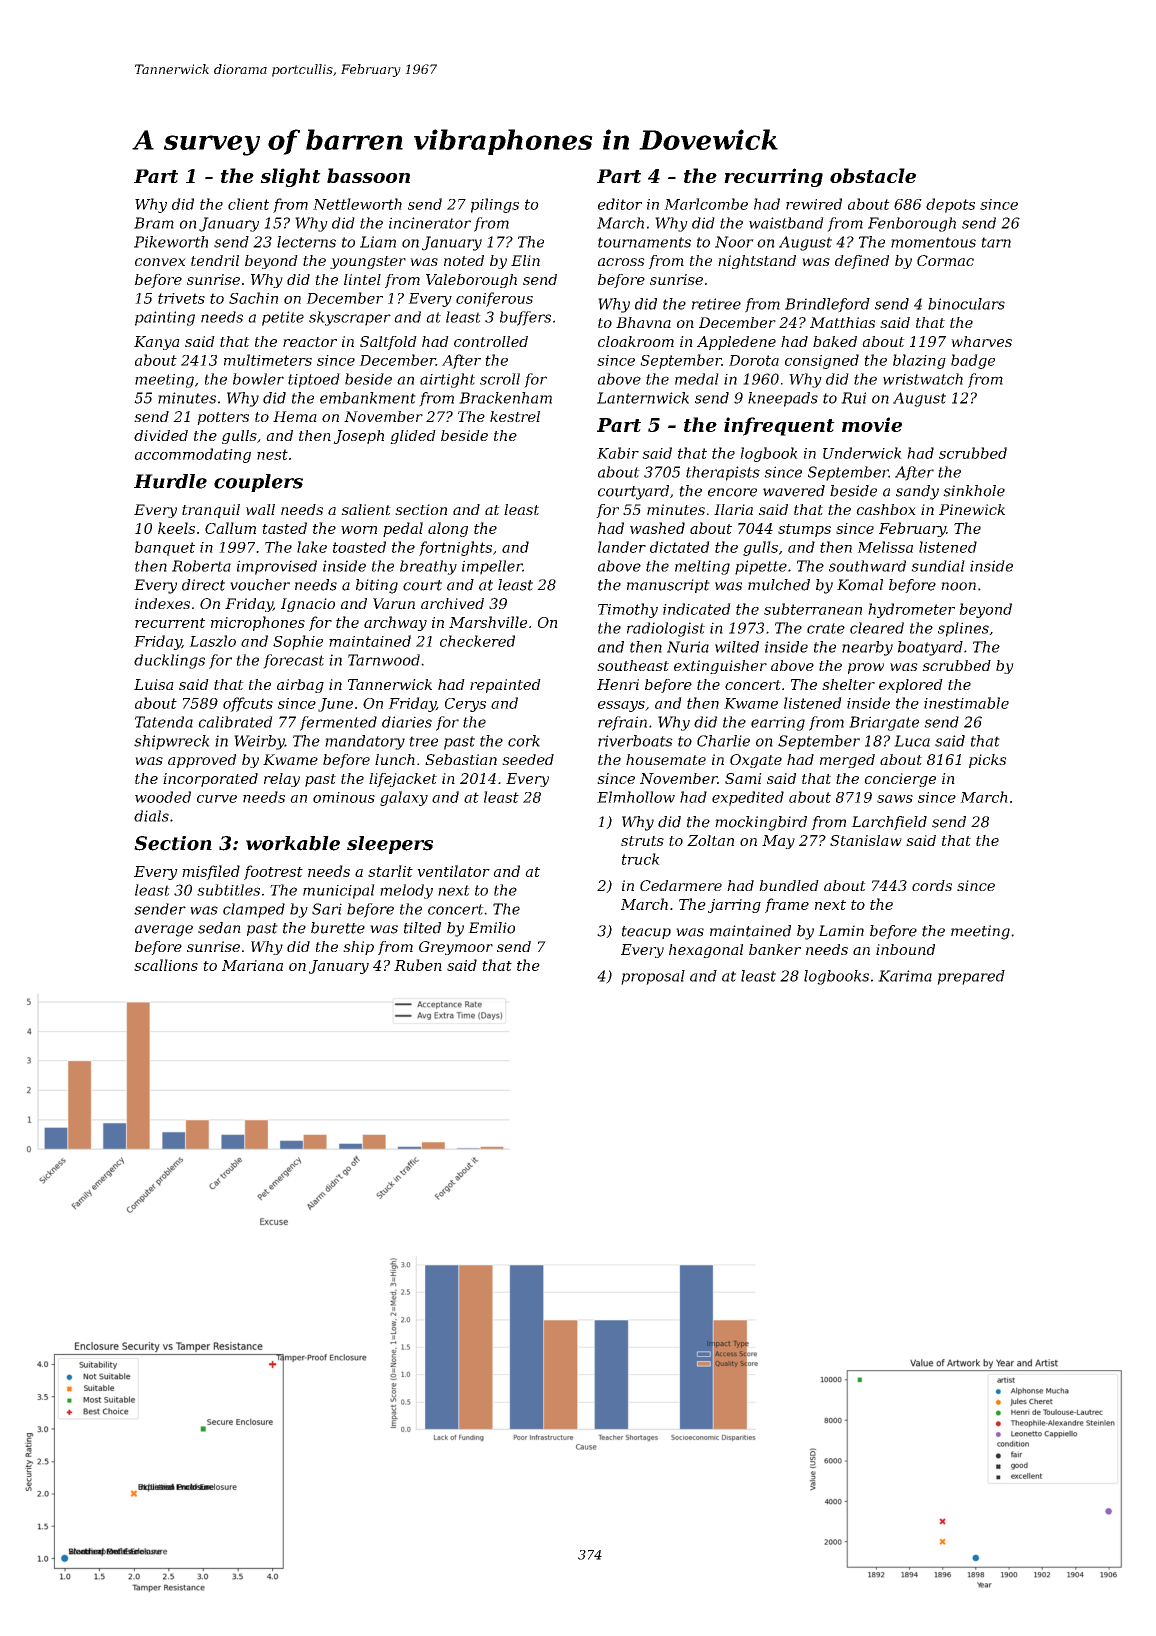 Image resolution: width=1156 pixels, height=1636 pixels. I want to click on scallions, so click(166, 965).
